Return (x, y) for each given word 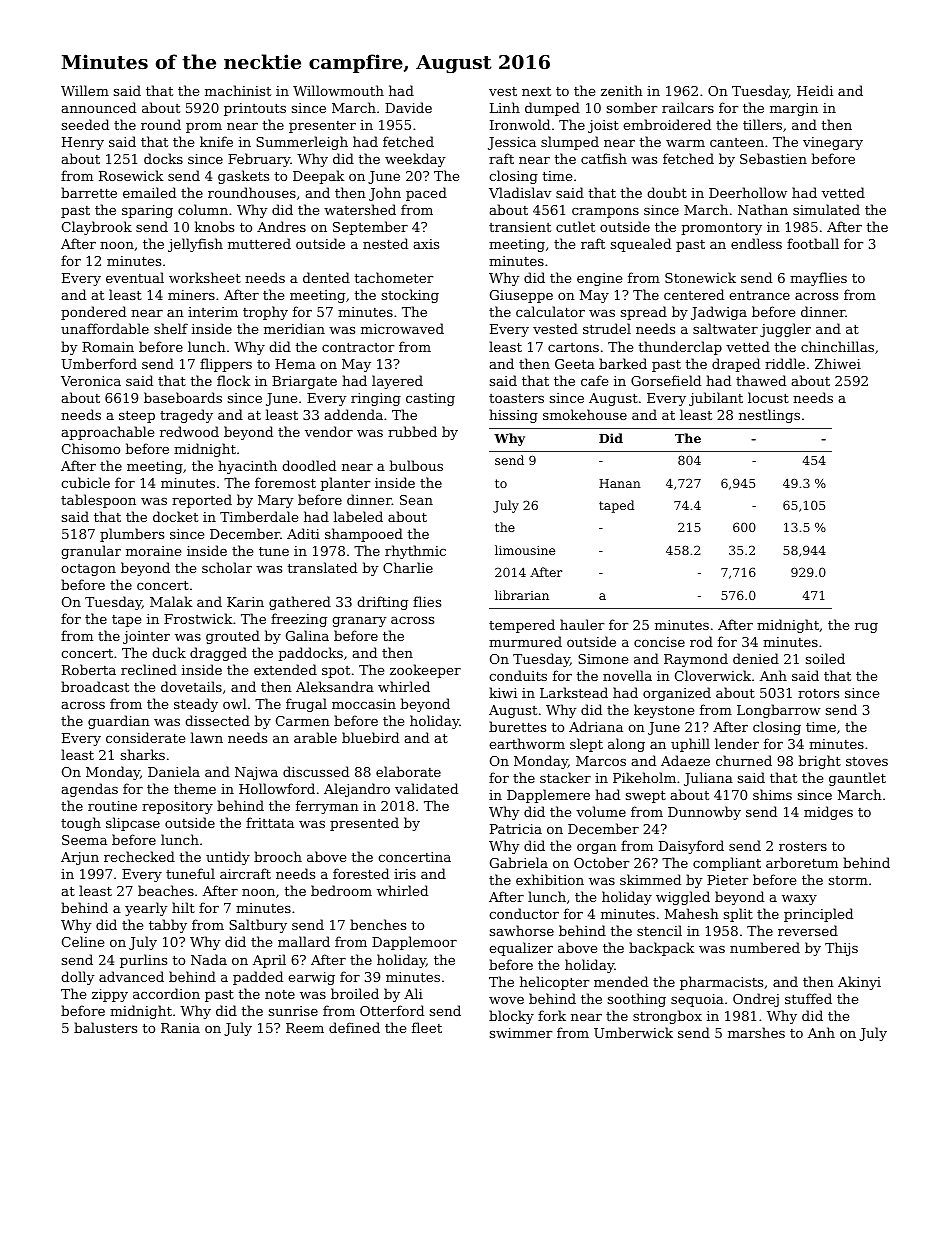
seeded (85, 124)
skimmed (650, 879)
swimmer (521, 1033)
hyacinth (247, 467)
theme (195, 788)
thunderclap (680, 348)
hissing (513, 416)
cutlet (575, 226)
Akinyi (859, 983)
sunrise (293, 1011)
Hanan (620, 483)
